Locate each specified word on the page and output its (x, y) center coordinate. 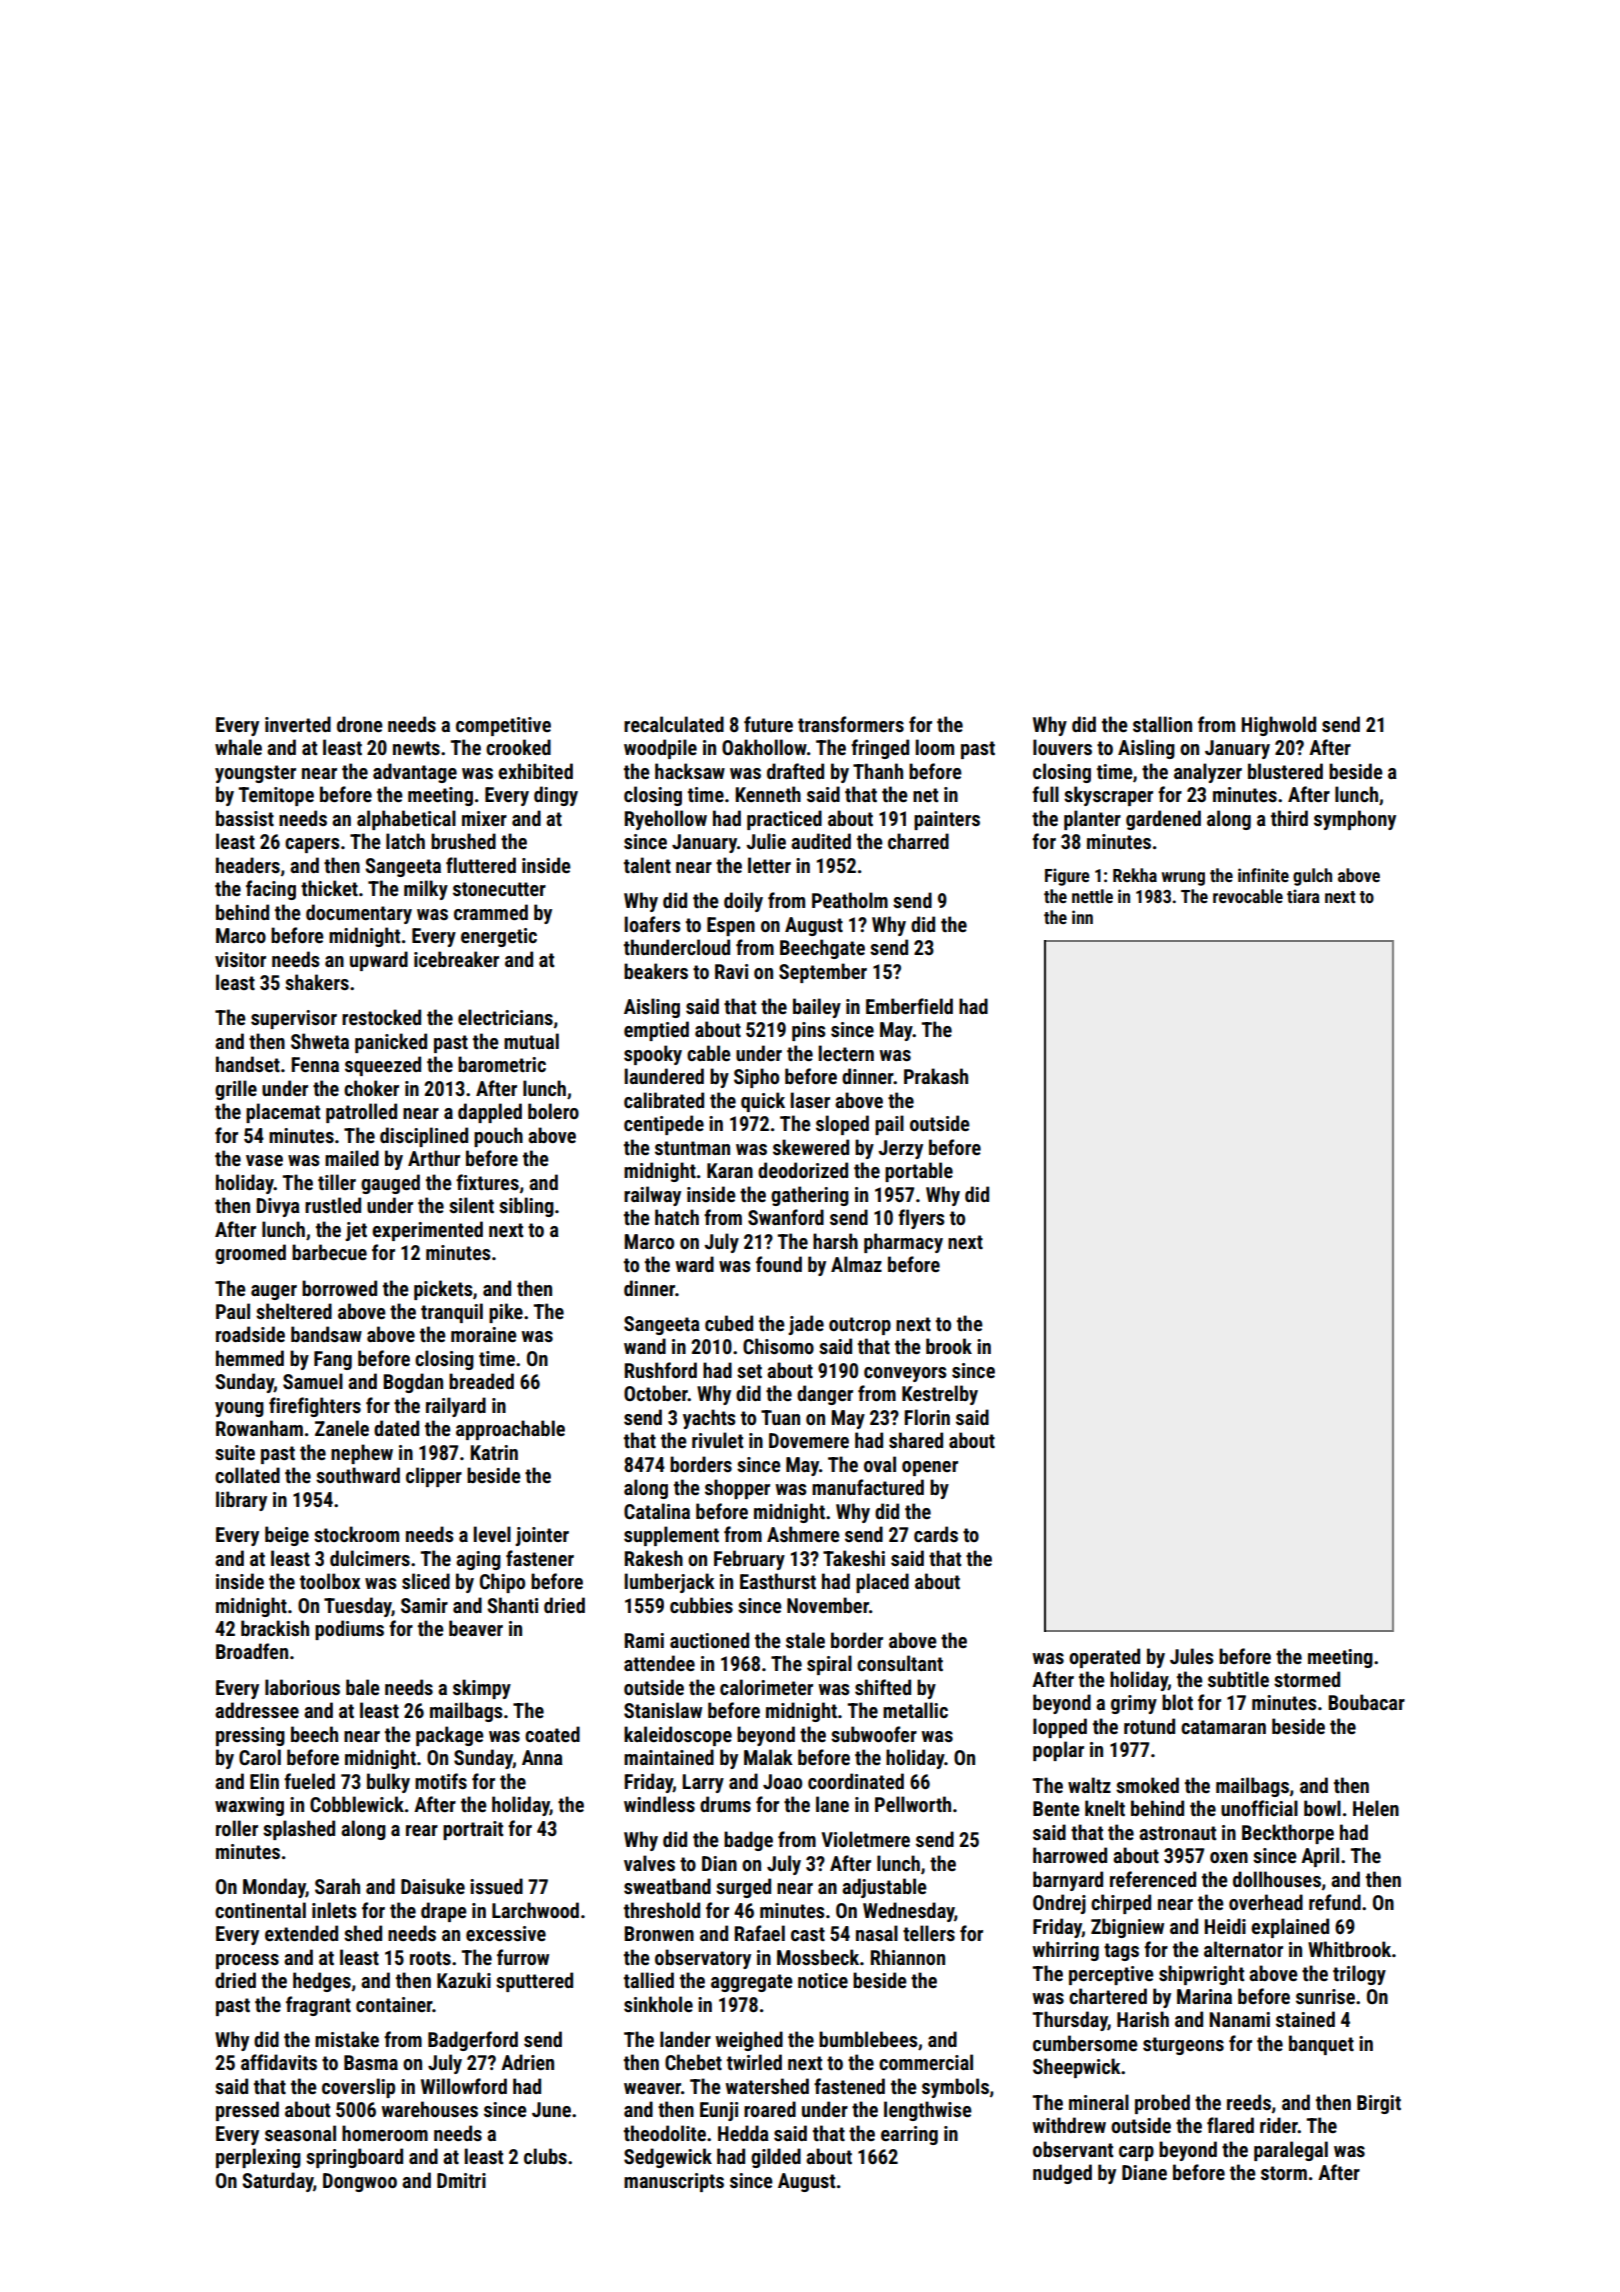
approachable (510, 1430)
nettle (1092, 896)
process (247, 1961)
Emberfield (909, 1006)
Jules (1191, 1656)
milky (426, 890)
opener (930, 1468)
